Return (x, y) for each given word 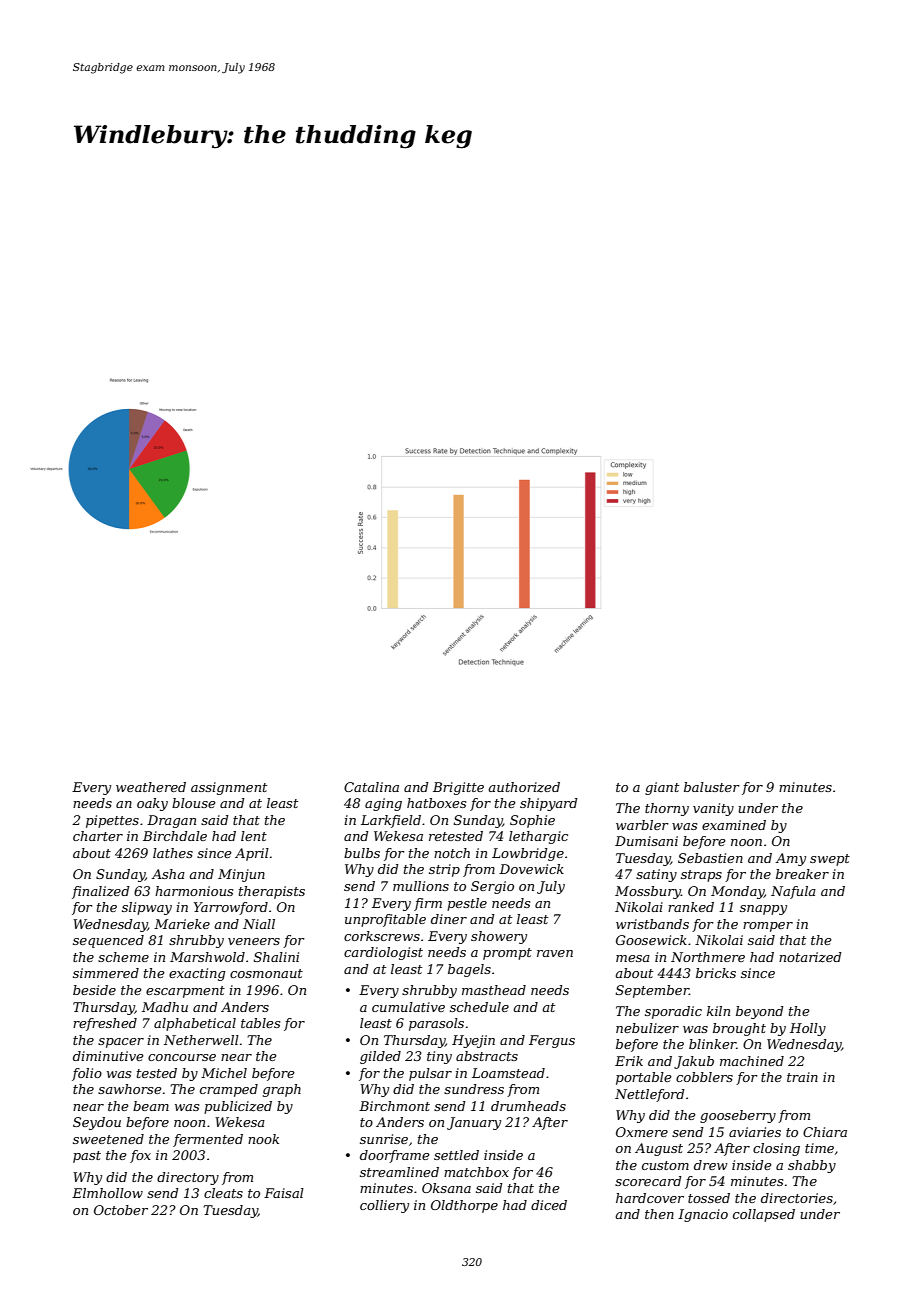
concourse (182, 1057)
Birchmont (394, 1106)
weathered (151, 787)
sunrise (384, 1139)
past (87, 1157)
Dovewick (531, 869)
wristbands (652, 924)
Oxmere (642, 1132)
